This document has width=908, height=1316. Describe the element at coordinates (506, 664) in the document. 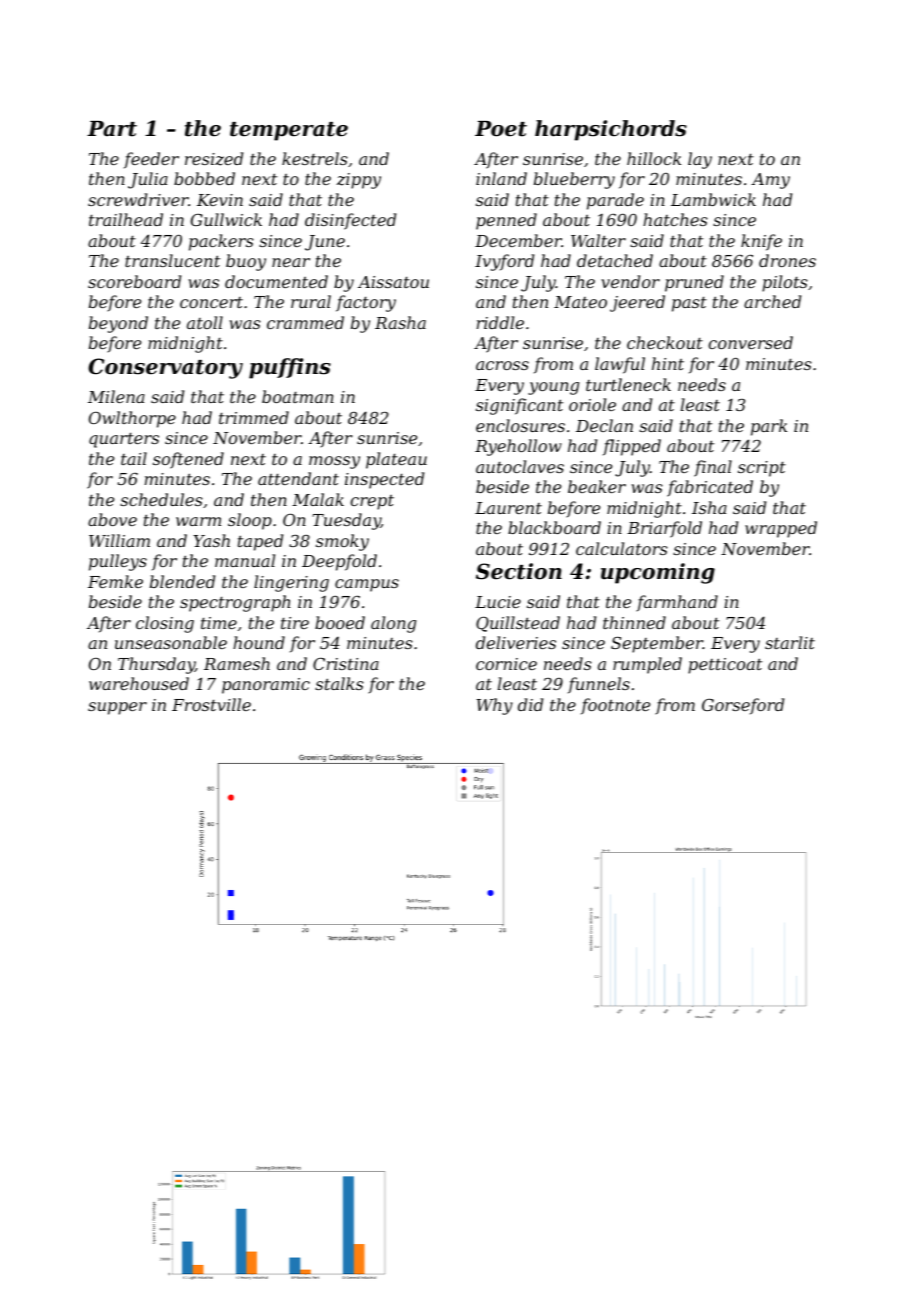

I see `cornice` at that location.
